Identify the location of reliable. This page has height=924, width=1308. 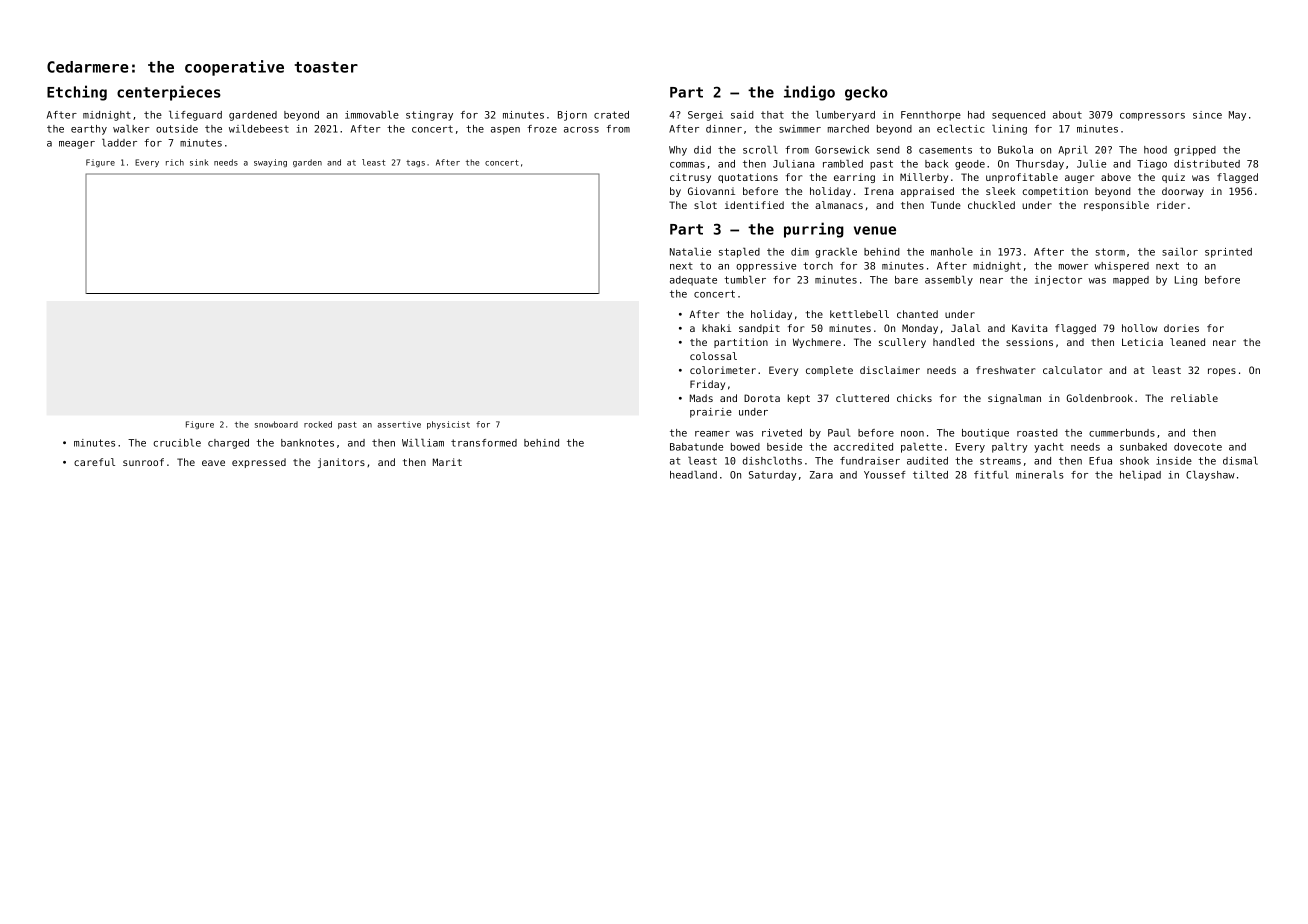
(1194, 398).
